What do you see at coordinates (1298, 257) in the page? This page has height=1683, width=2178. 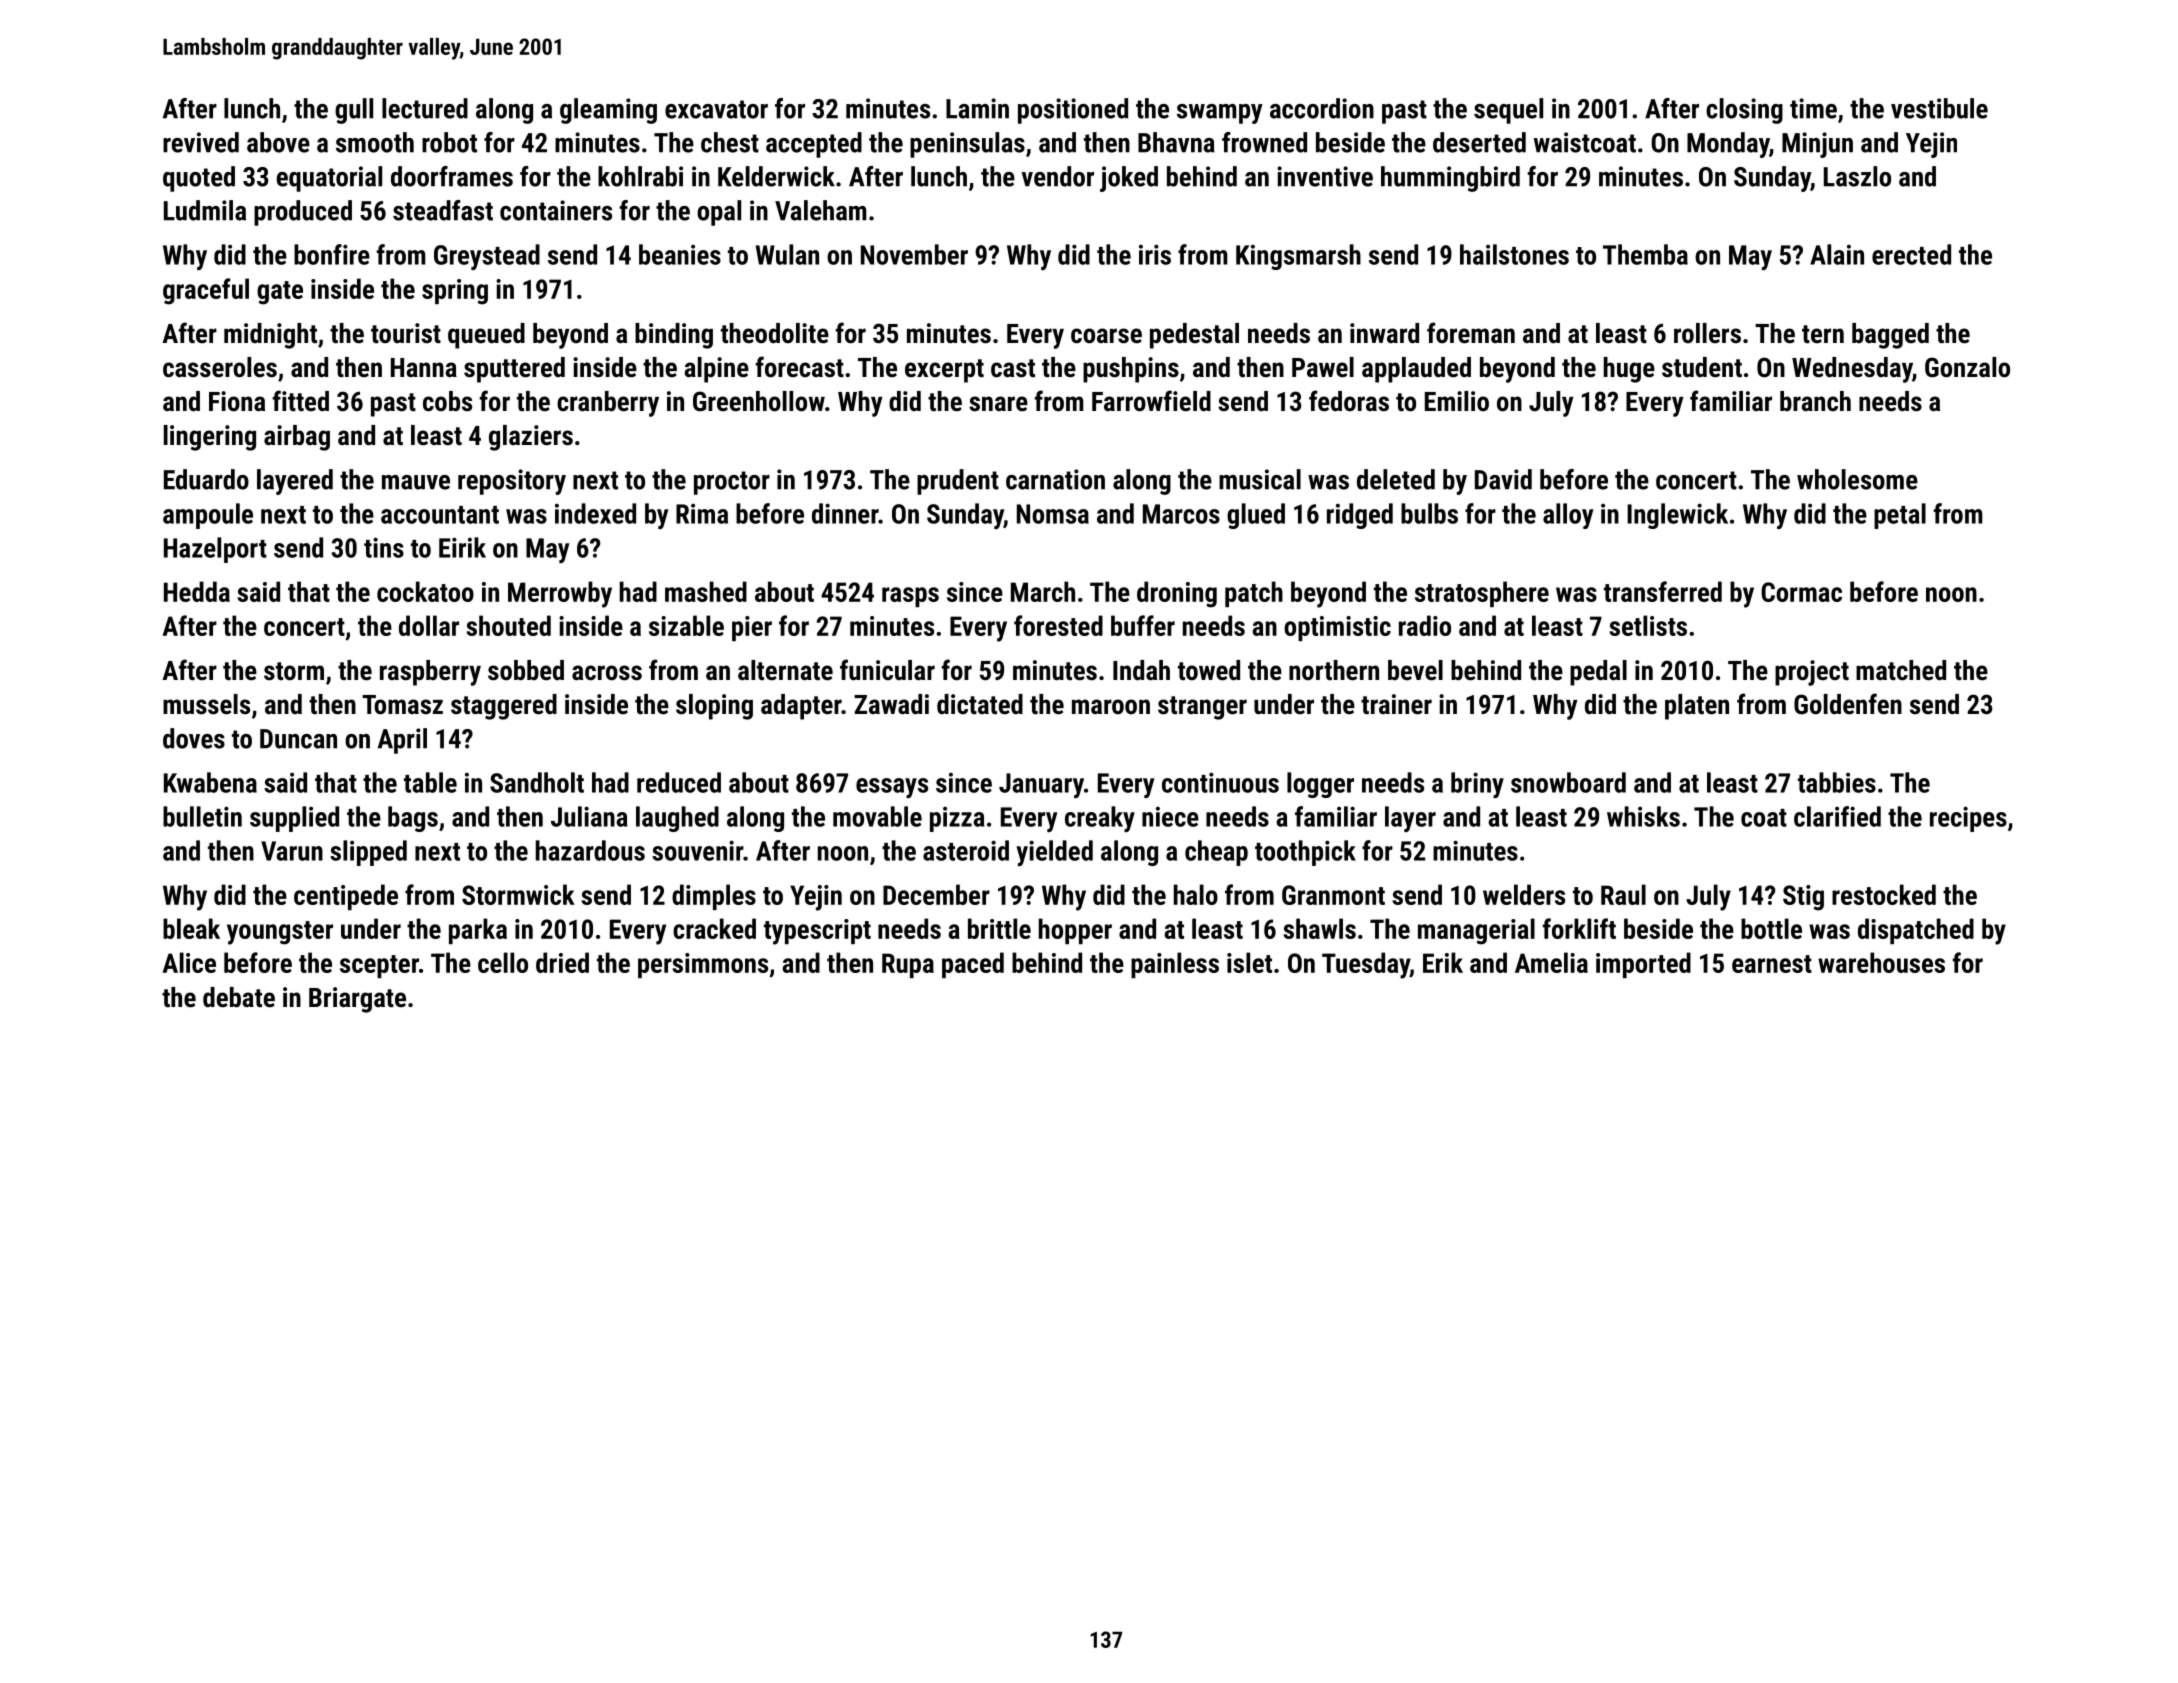 I see `Kingsmarsh` at bounding box center [1298, 257].
